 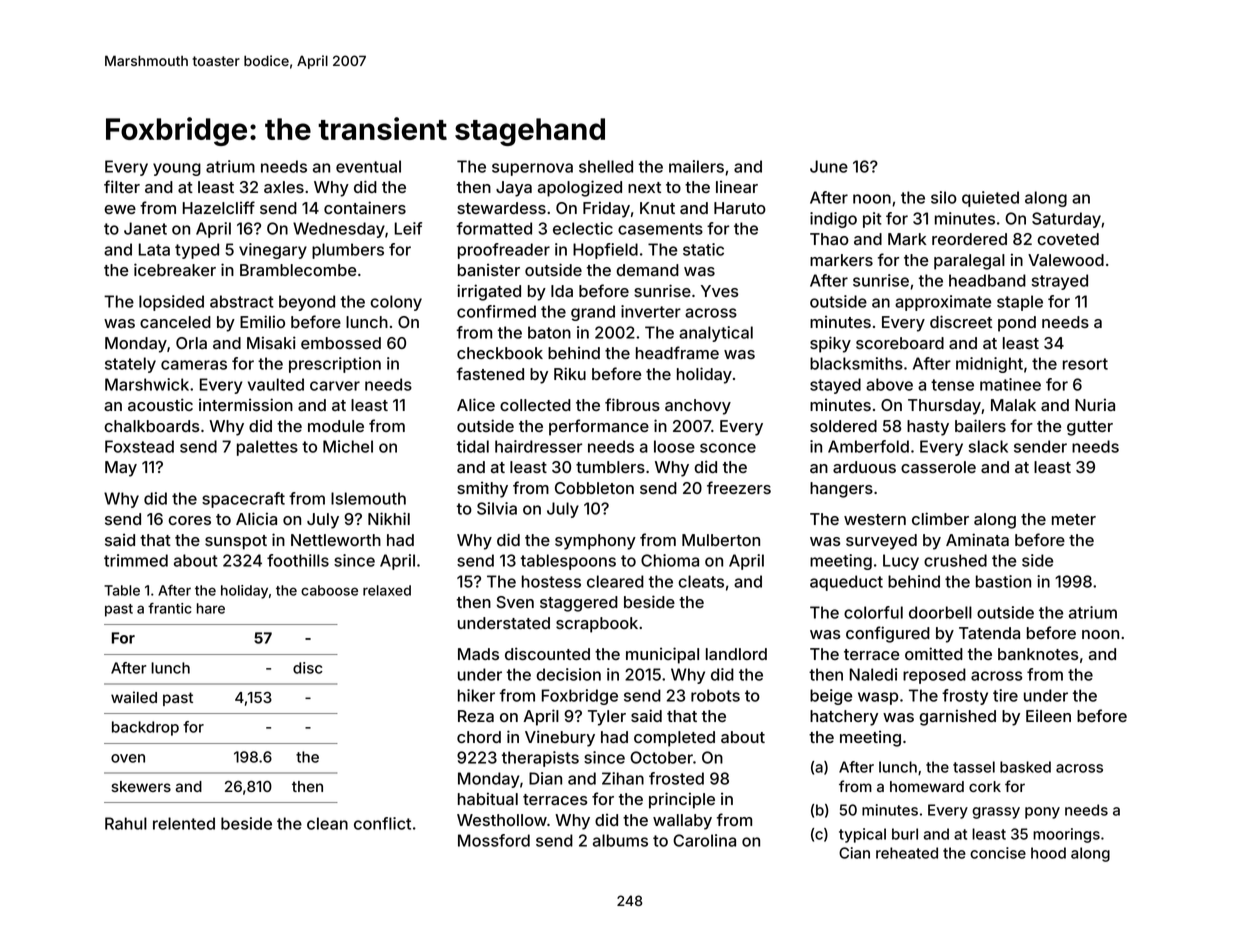 What do you see at coordinates (944, 197) in the screenshot?
I see `silo` at bounding box center [944, 197].
